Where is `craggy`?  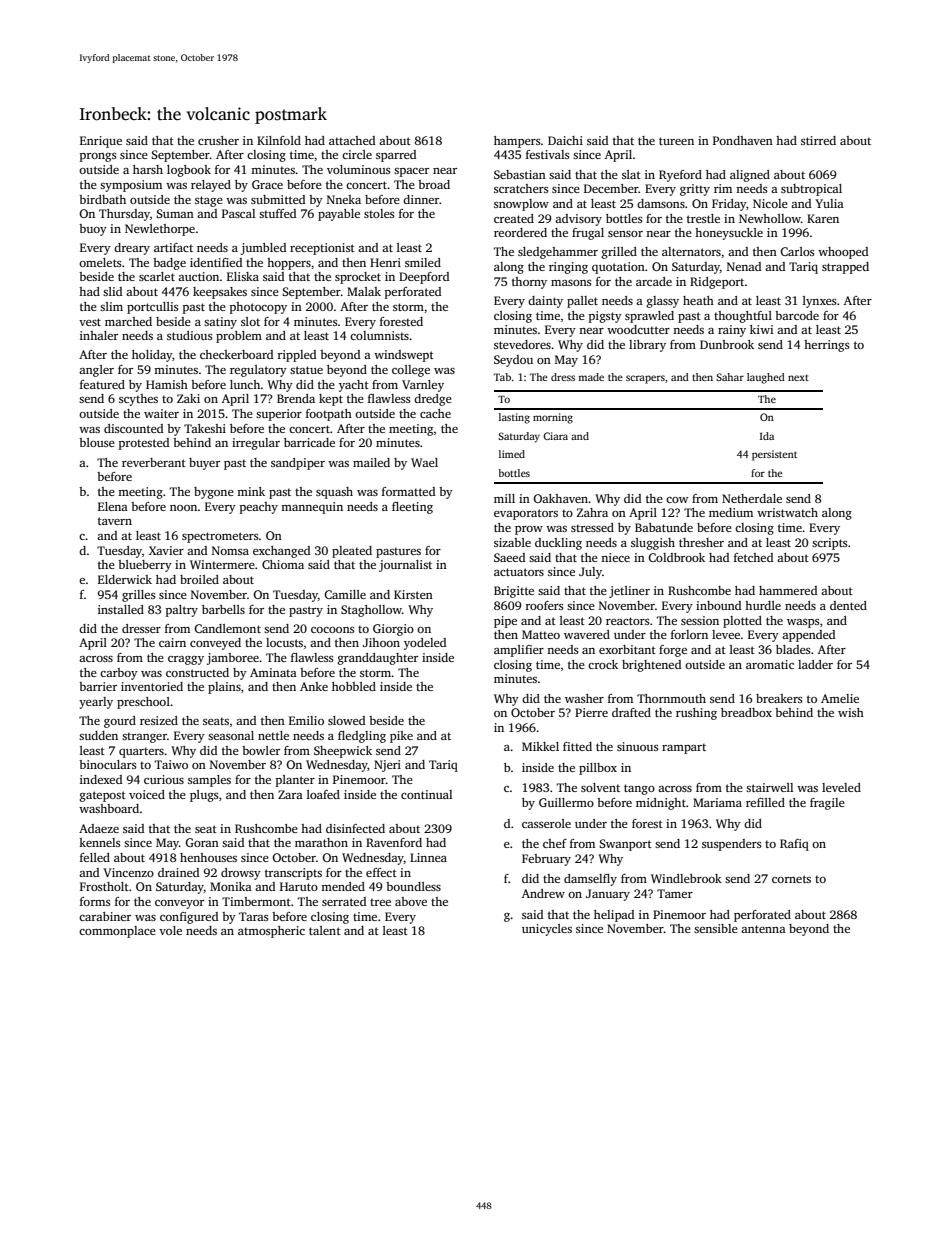 craggy is located at coordinates (186, 660).
